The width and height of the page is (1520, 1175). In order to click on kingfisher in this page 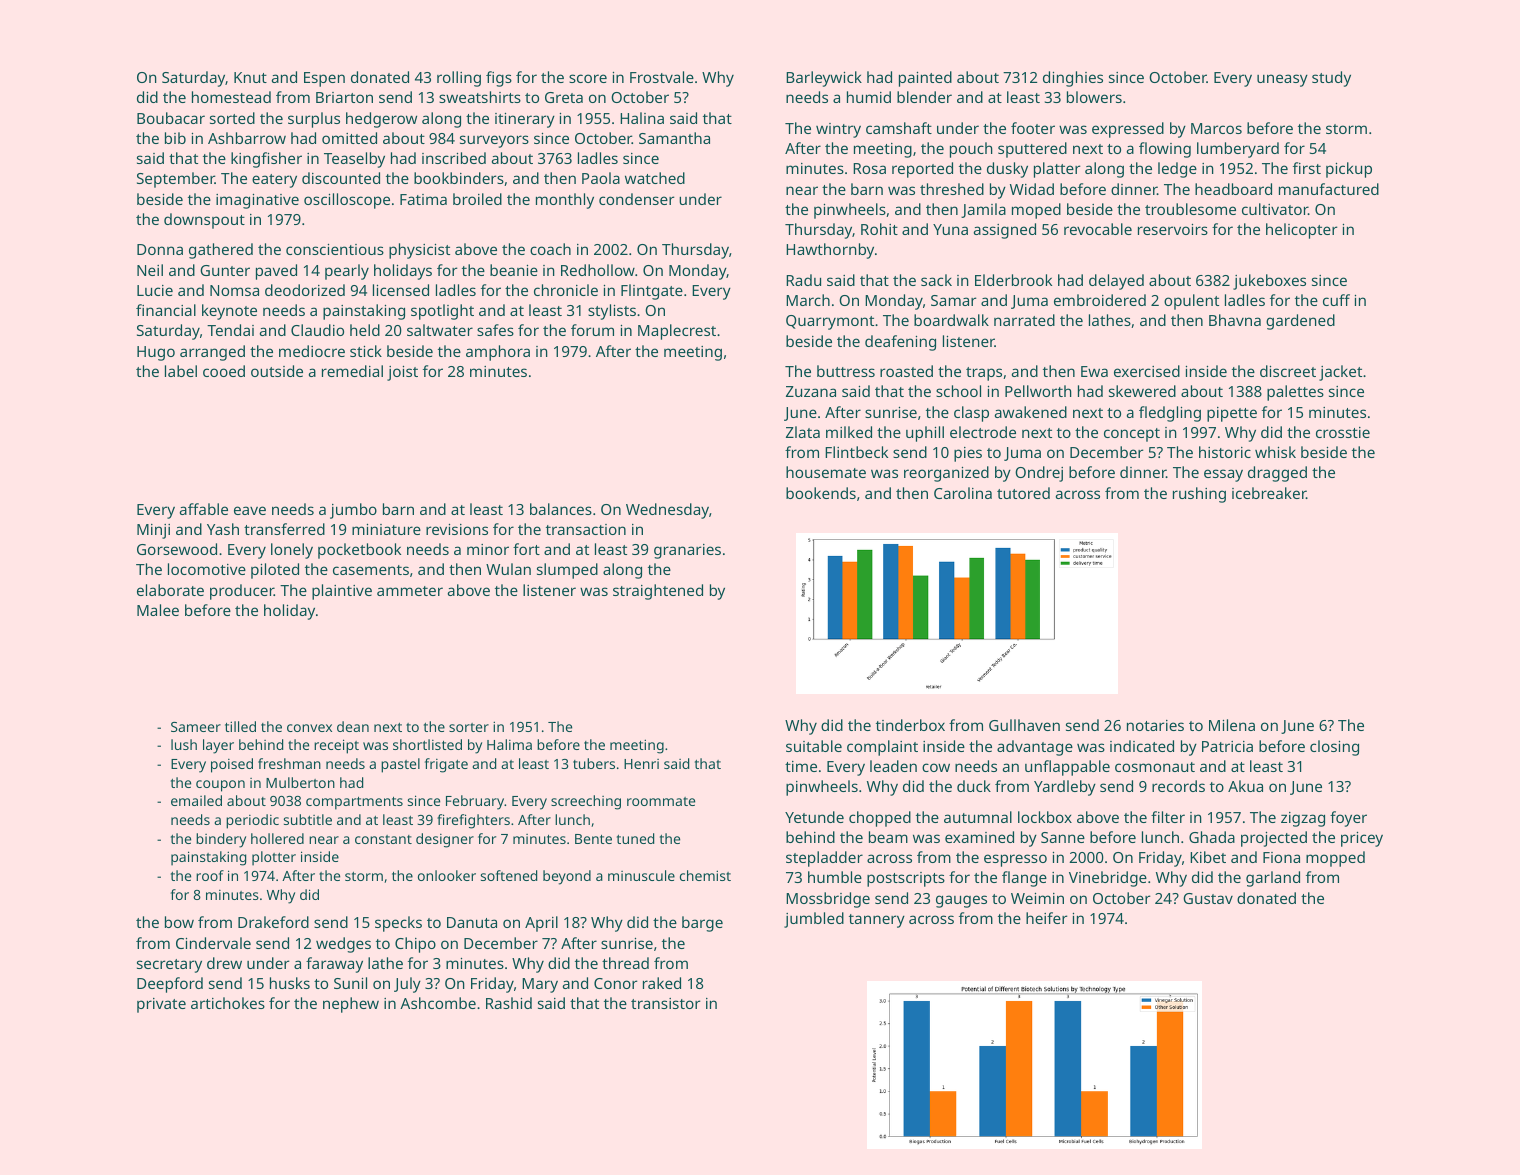, I will do `click(266, 160)`.
